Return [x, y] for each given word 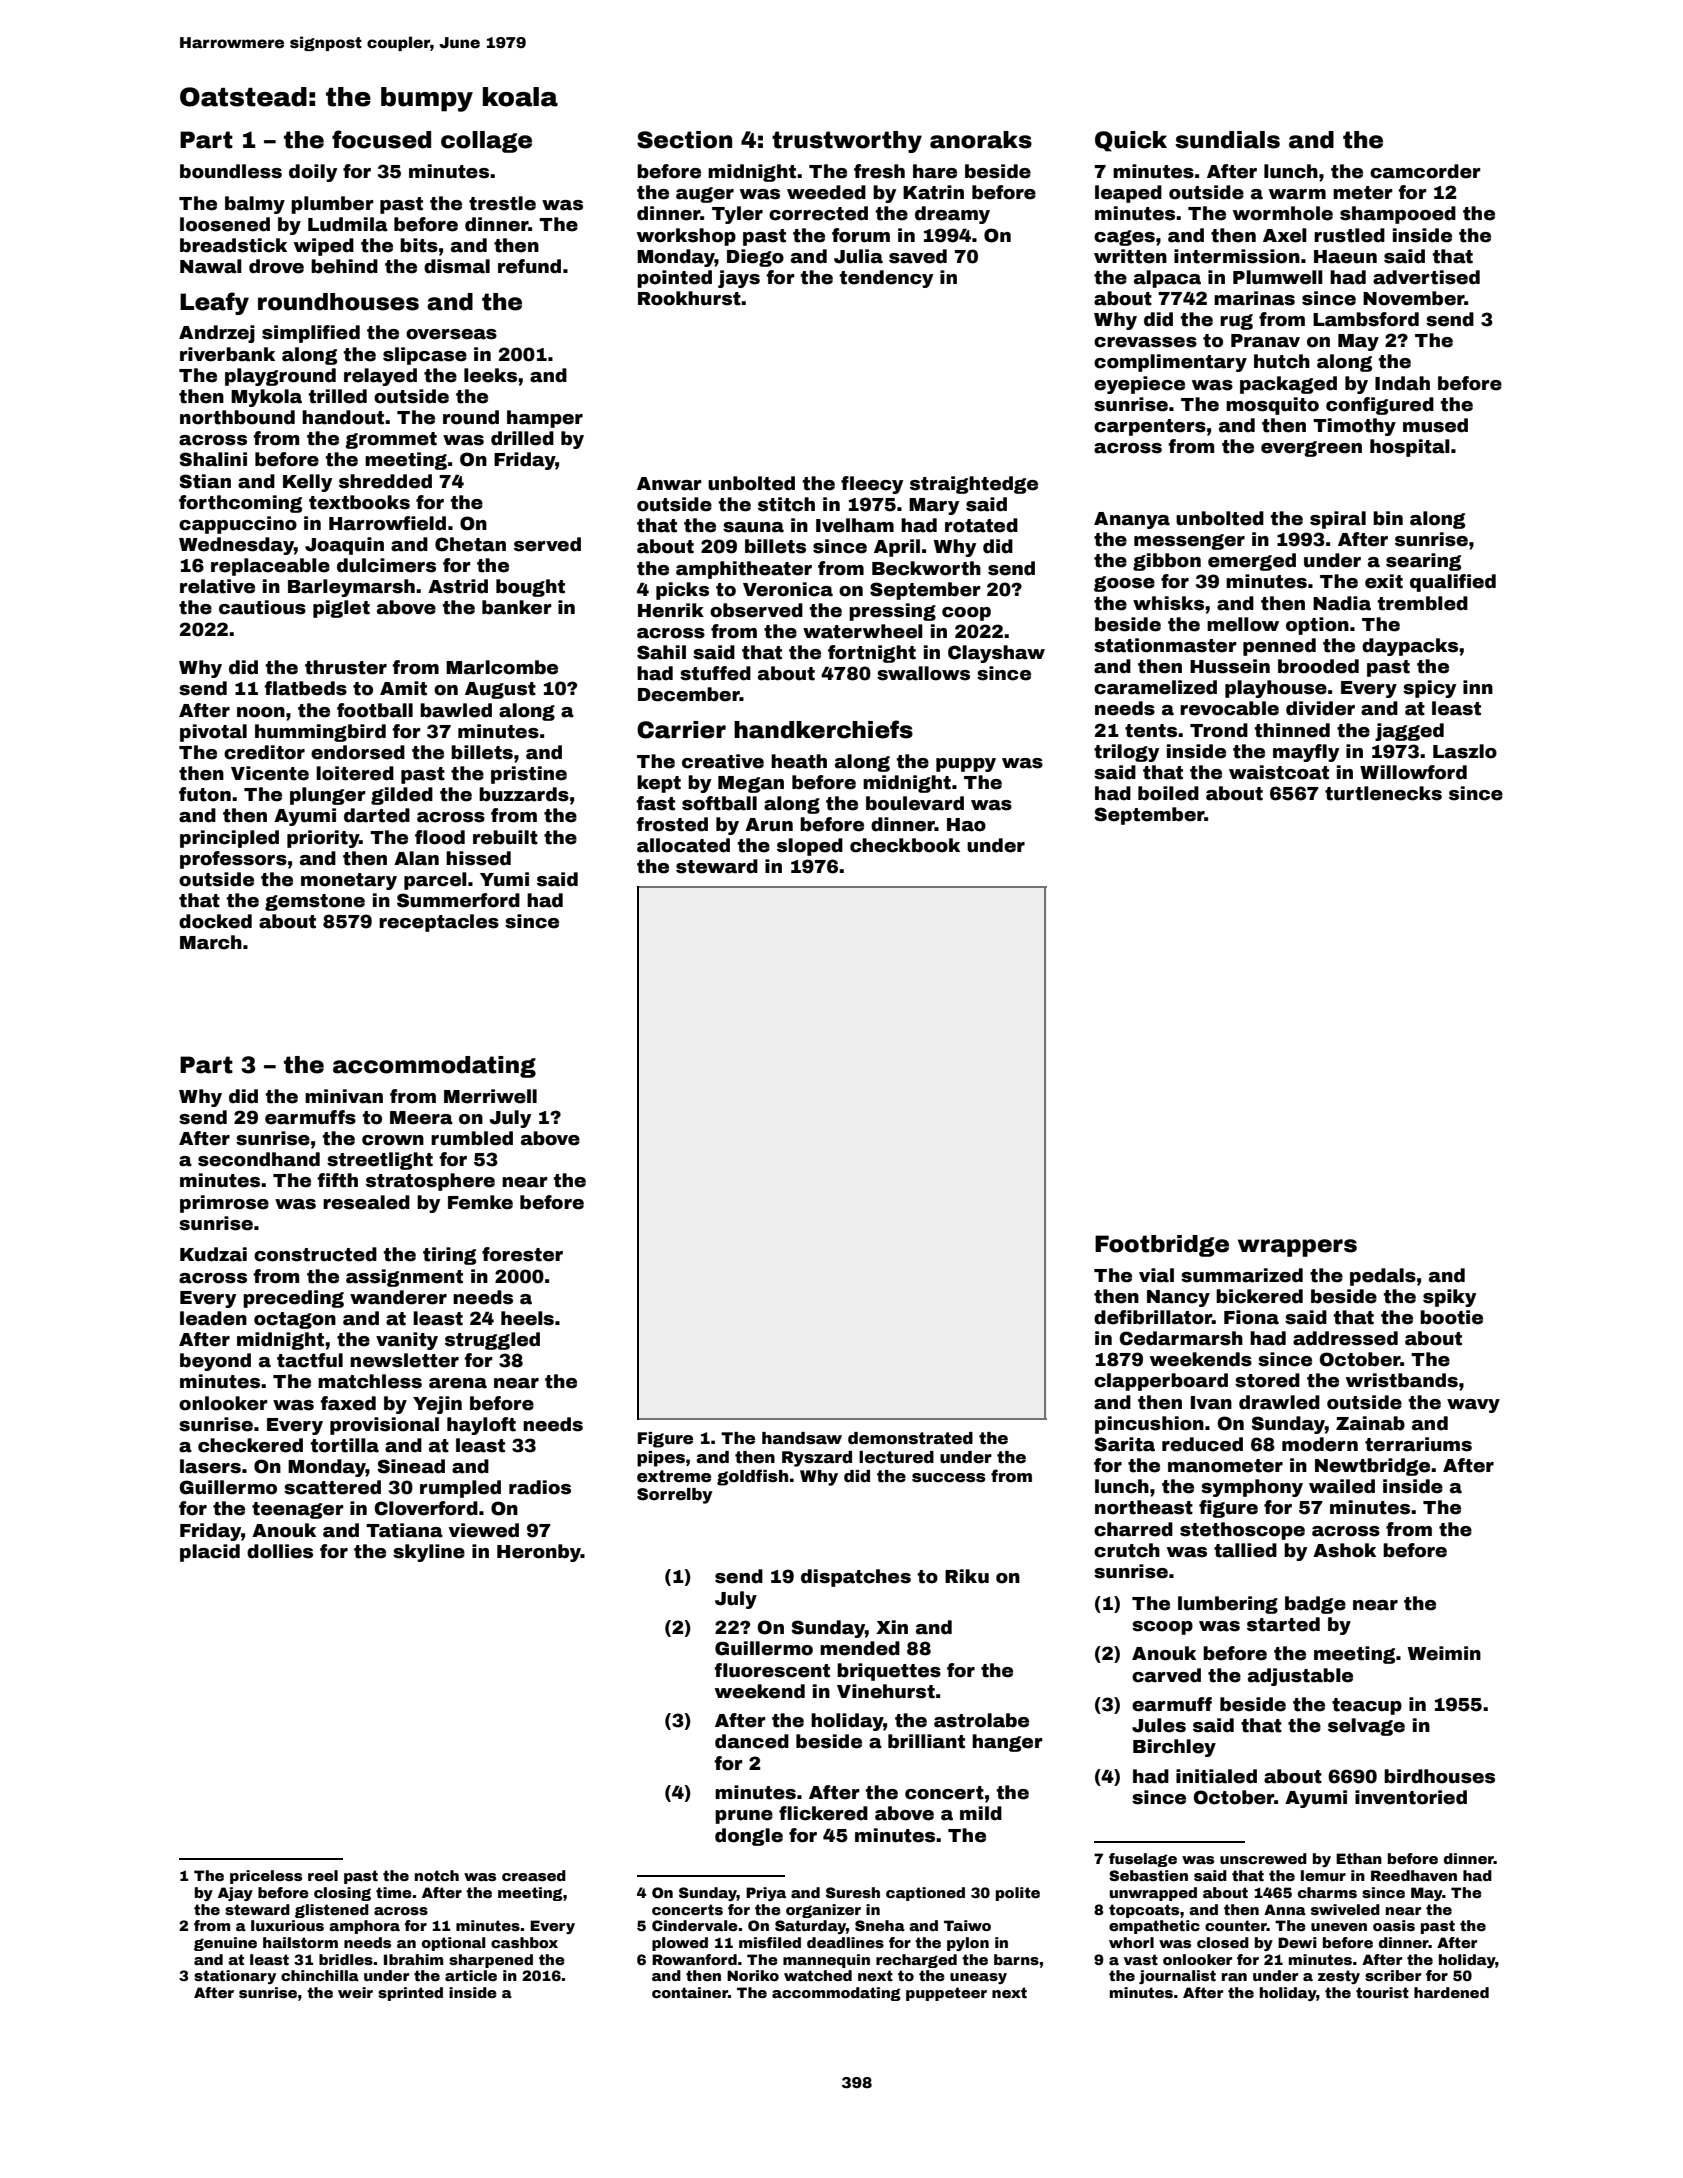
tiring [449, 1256]
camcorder [1425, 171]
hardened [1451, 1992]
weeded [826, 192]
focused [381, 139]
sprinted [410, 1994]
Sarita [1124, 1444]
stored [1267, 1380]
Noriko [753, 1975]
